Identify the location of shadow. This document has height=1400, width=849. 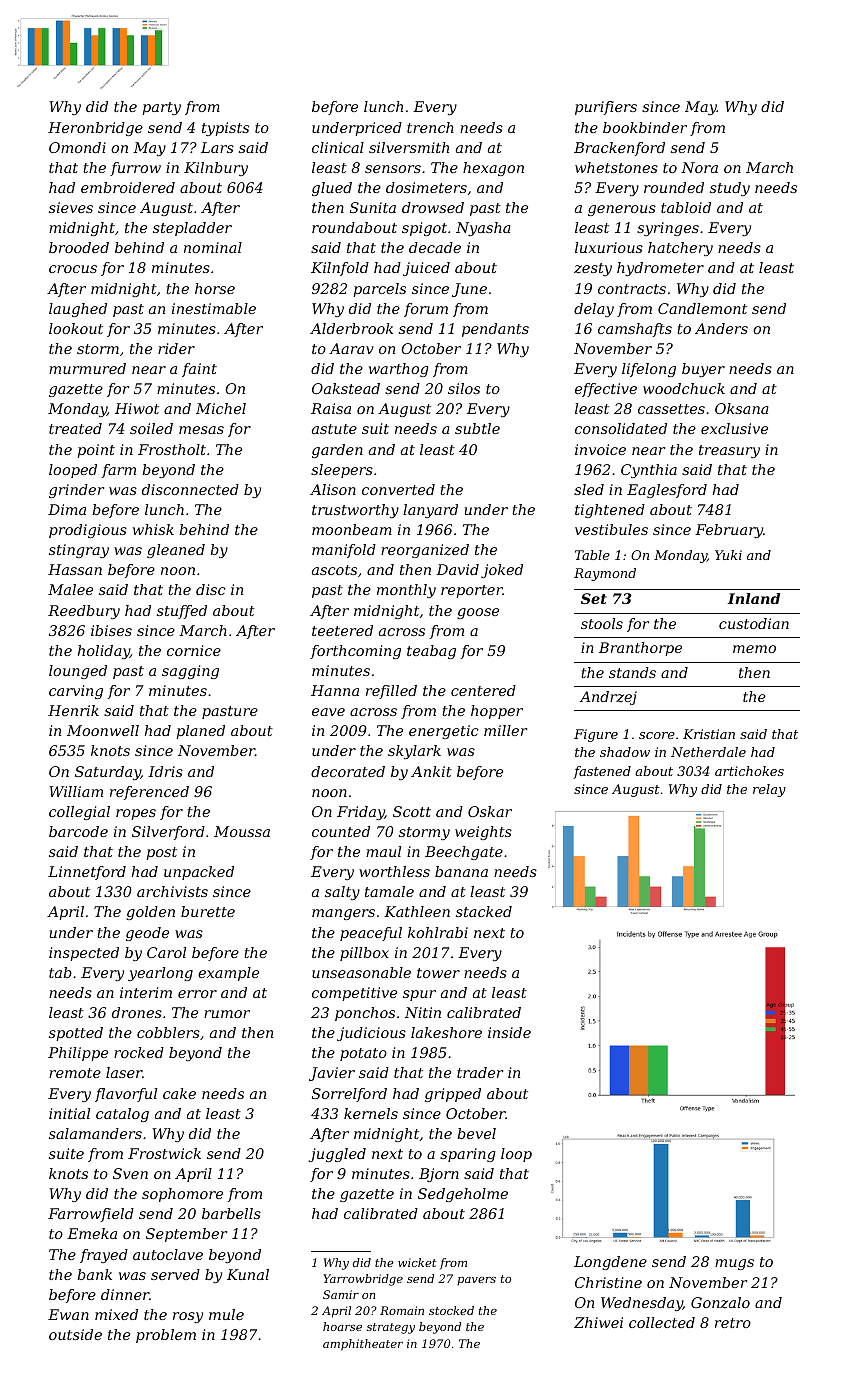
(625, 752).
